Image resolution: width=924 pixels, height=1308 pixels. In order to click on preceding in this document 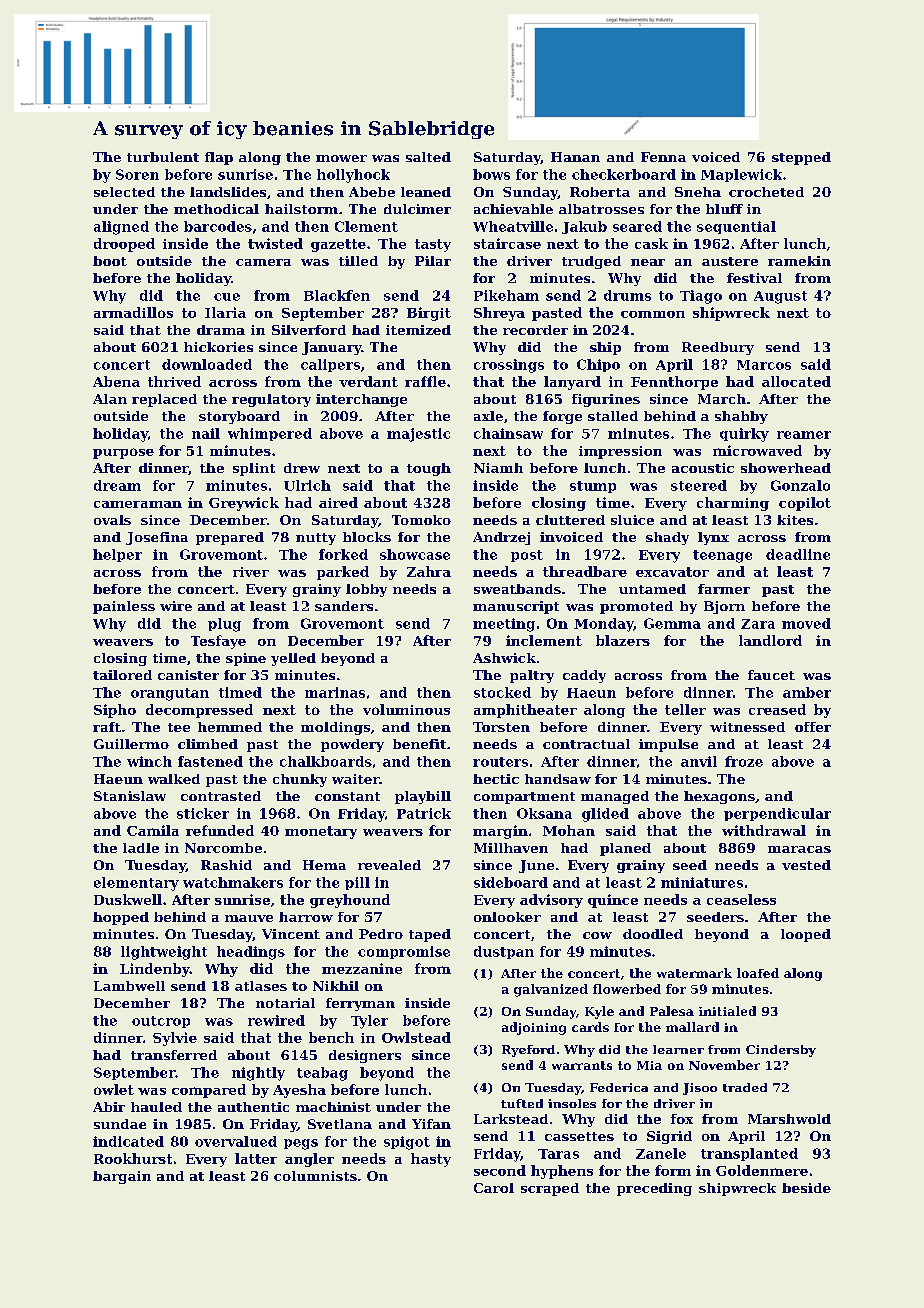, I will do `click(654, 1189)`.
